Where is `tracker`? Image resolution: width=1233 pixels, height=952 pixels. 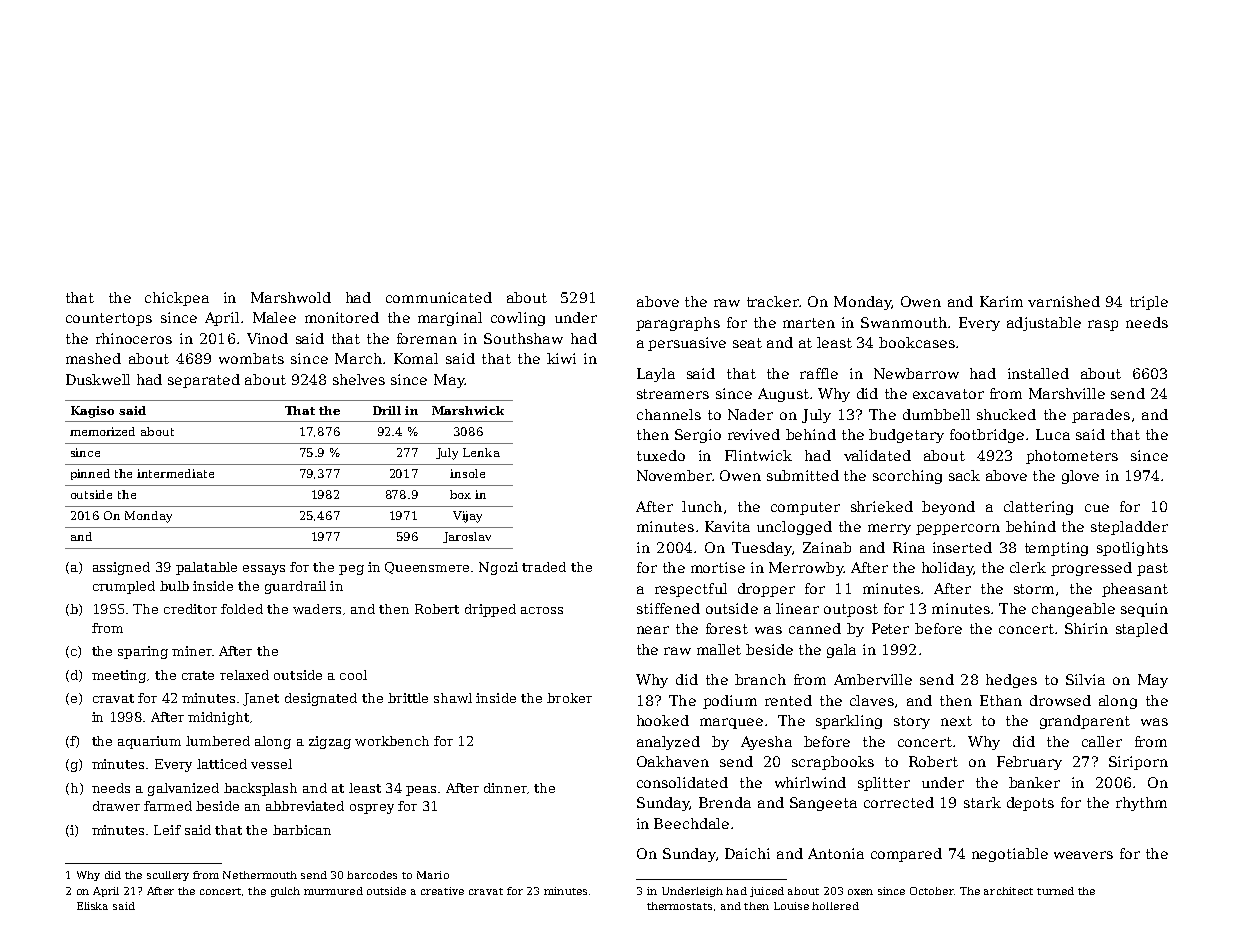
tracker is located at coordinates (773, 301).
